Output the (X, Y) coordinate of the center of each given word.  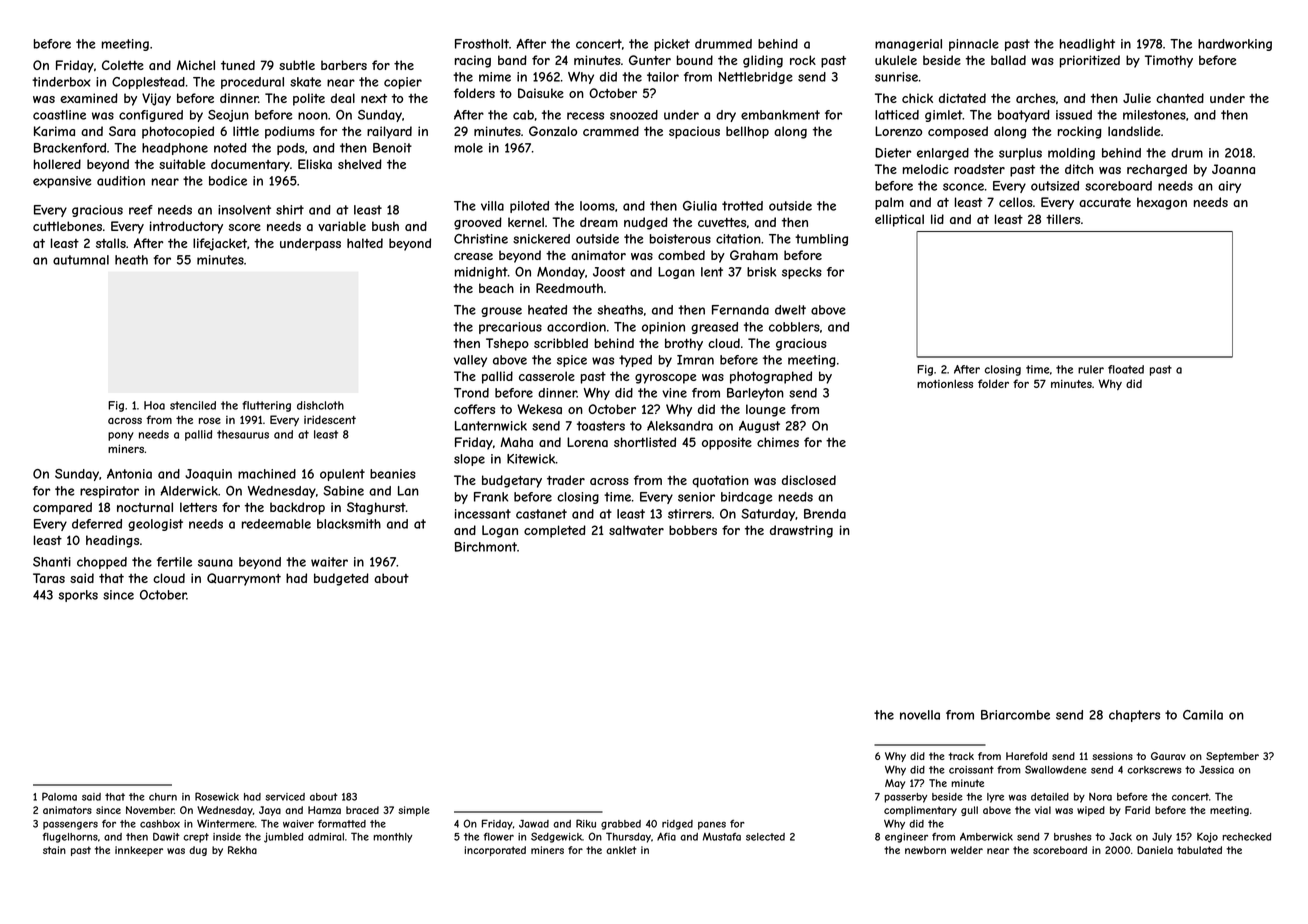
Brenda (825, 514)
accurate (1105, 202)
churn (163, 797)
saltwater (636, 530)
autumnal (81, 260)
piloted (529, 207)
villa (492, 206)
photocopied (178, 132)
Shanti (52, 562)
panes (712, 825)
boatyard (1024, 116)
